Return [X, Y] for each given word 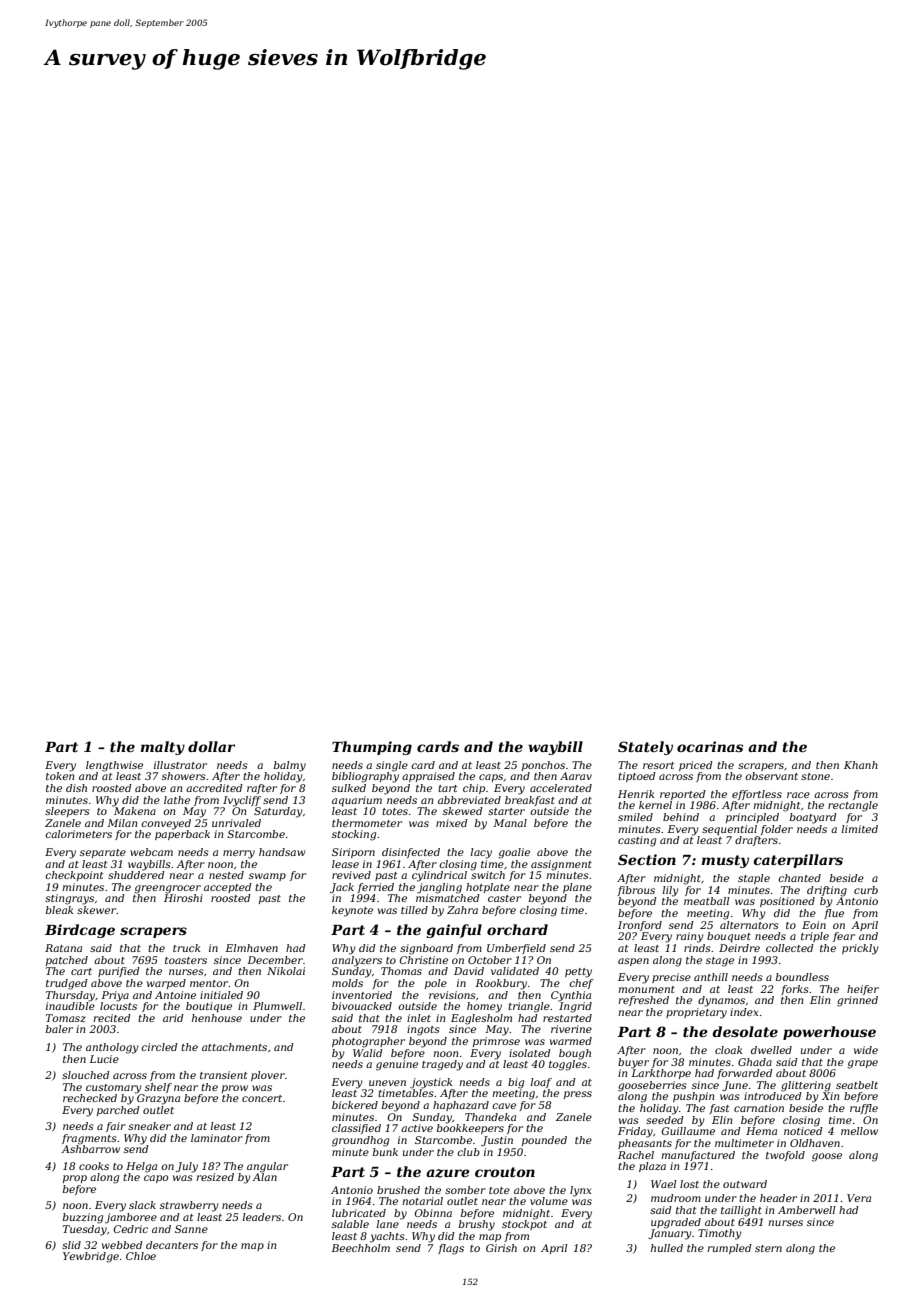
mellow [859, 1131]
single [392, 766]
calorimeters [78, 834]
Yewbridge [91, 1257]
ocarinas [710, 746]
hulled [667, 1248]
